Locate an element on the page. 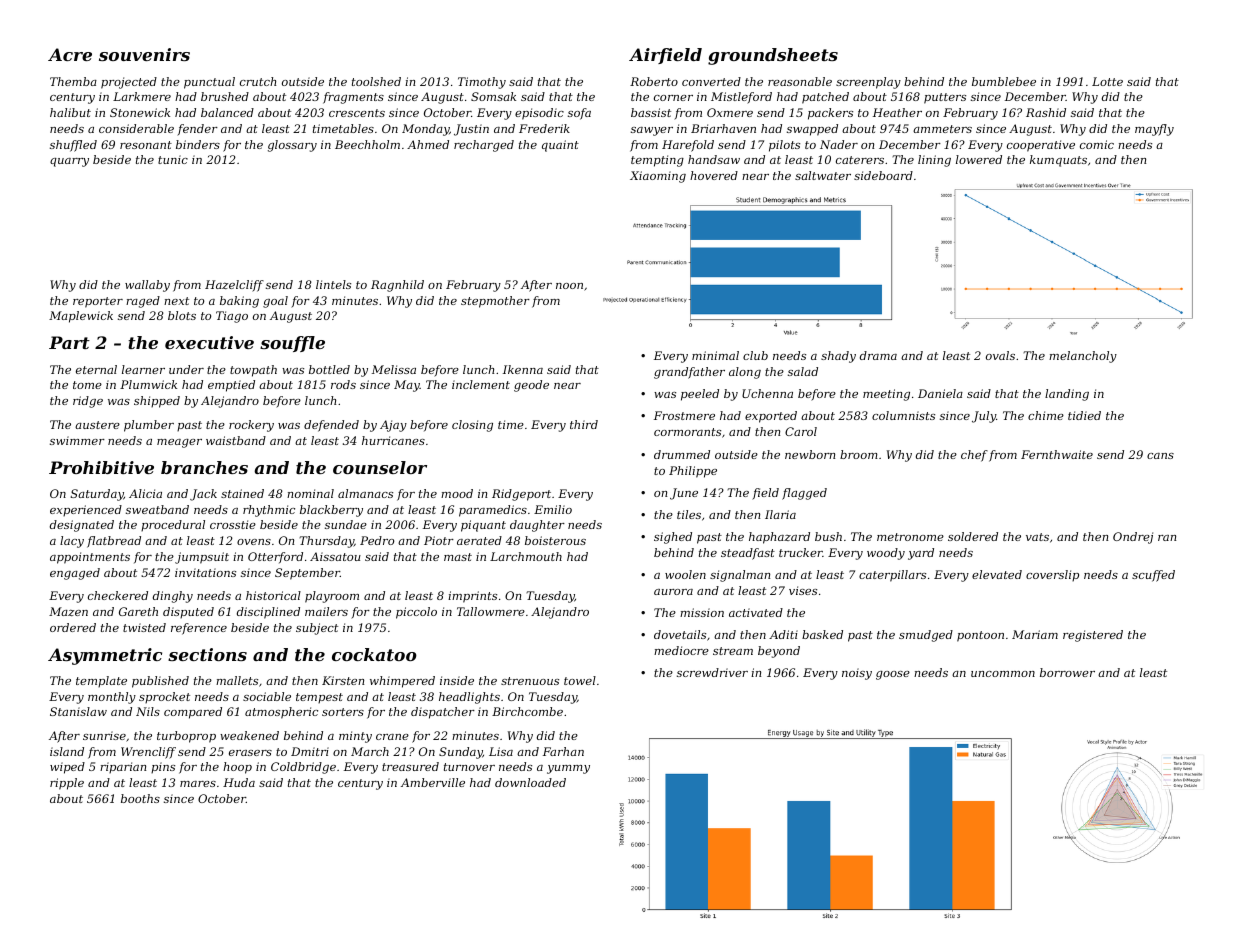  souvenirs is located at coordinates (144, 54).
